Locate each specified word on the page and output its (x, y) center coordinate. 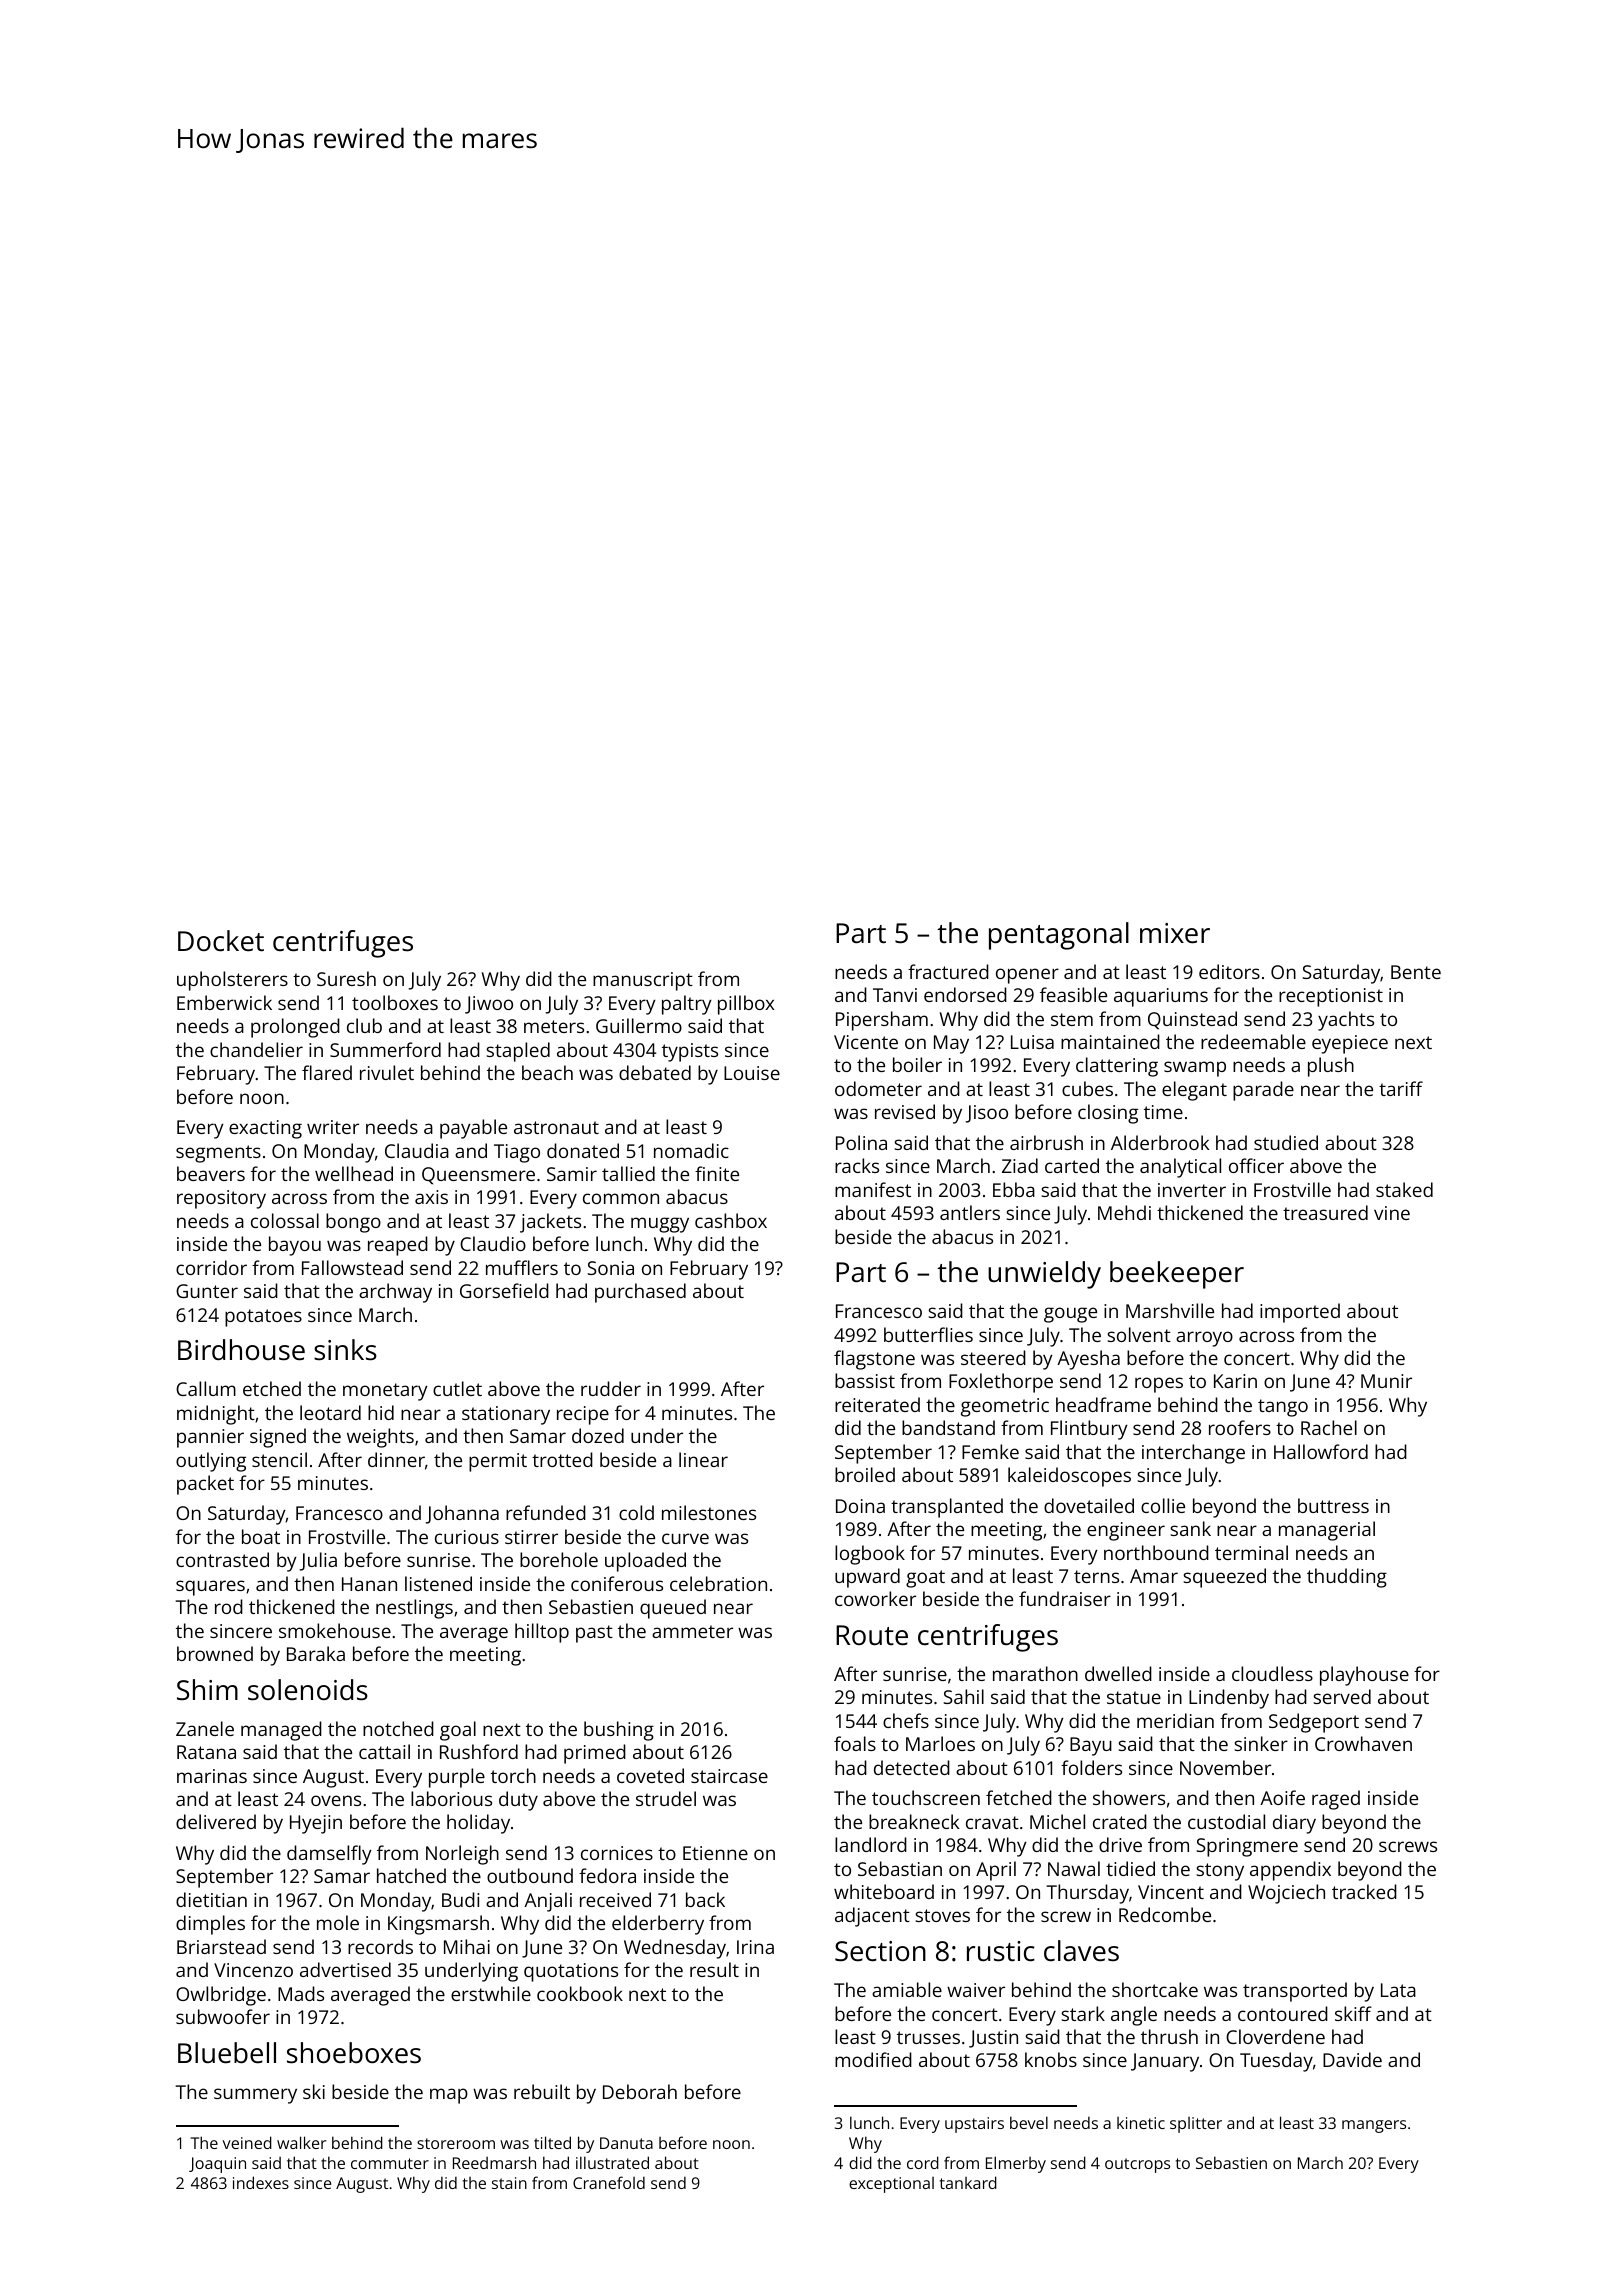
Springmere (1247, 1847)
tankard (968, 2182)
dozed (598, 1435)
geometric (1005, 1407)
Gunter (207, 1291)
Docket (221, 941)
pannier (210, 1438)
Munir (1386, 1381)
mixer (1175, 933)
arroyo (1204, 1339)
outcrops (1137, 2165)
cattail (384, 1751)
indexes (261, 2182)
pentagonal (1059, 936)
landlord (871, 1844)
